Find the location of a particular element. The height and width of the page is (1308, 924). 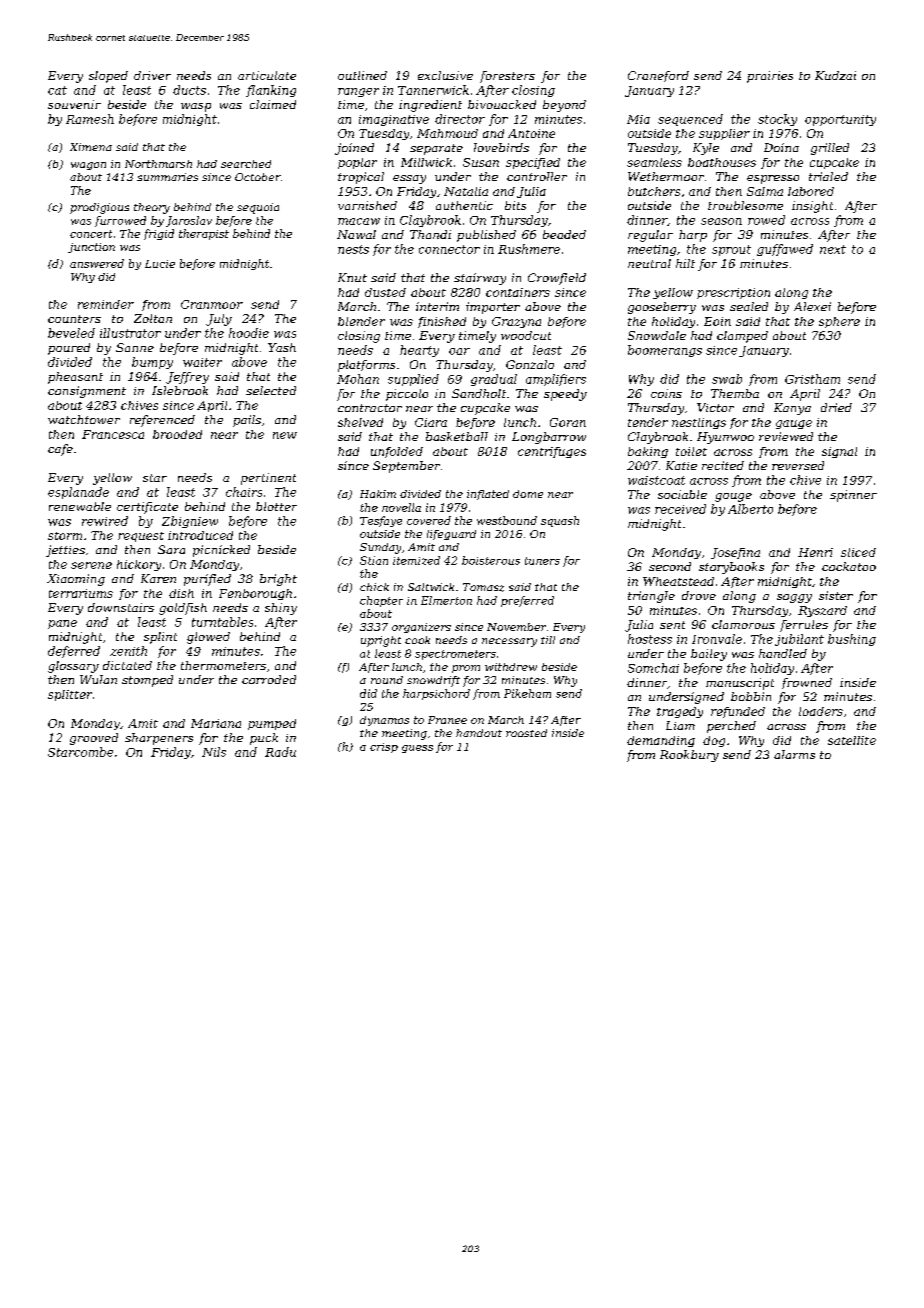

poured is located at coordinates (69, 349).
